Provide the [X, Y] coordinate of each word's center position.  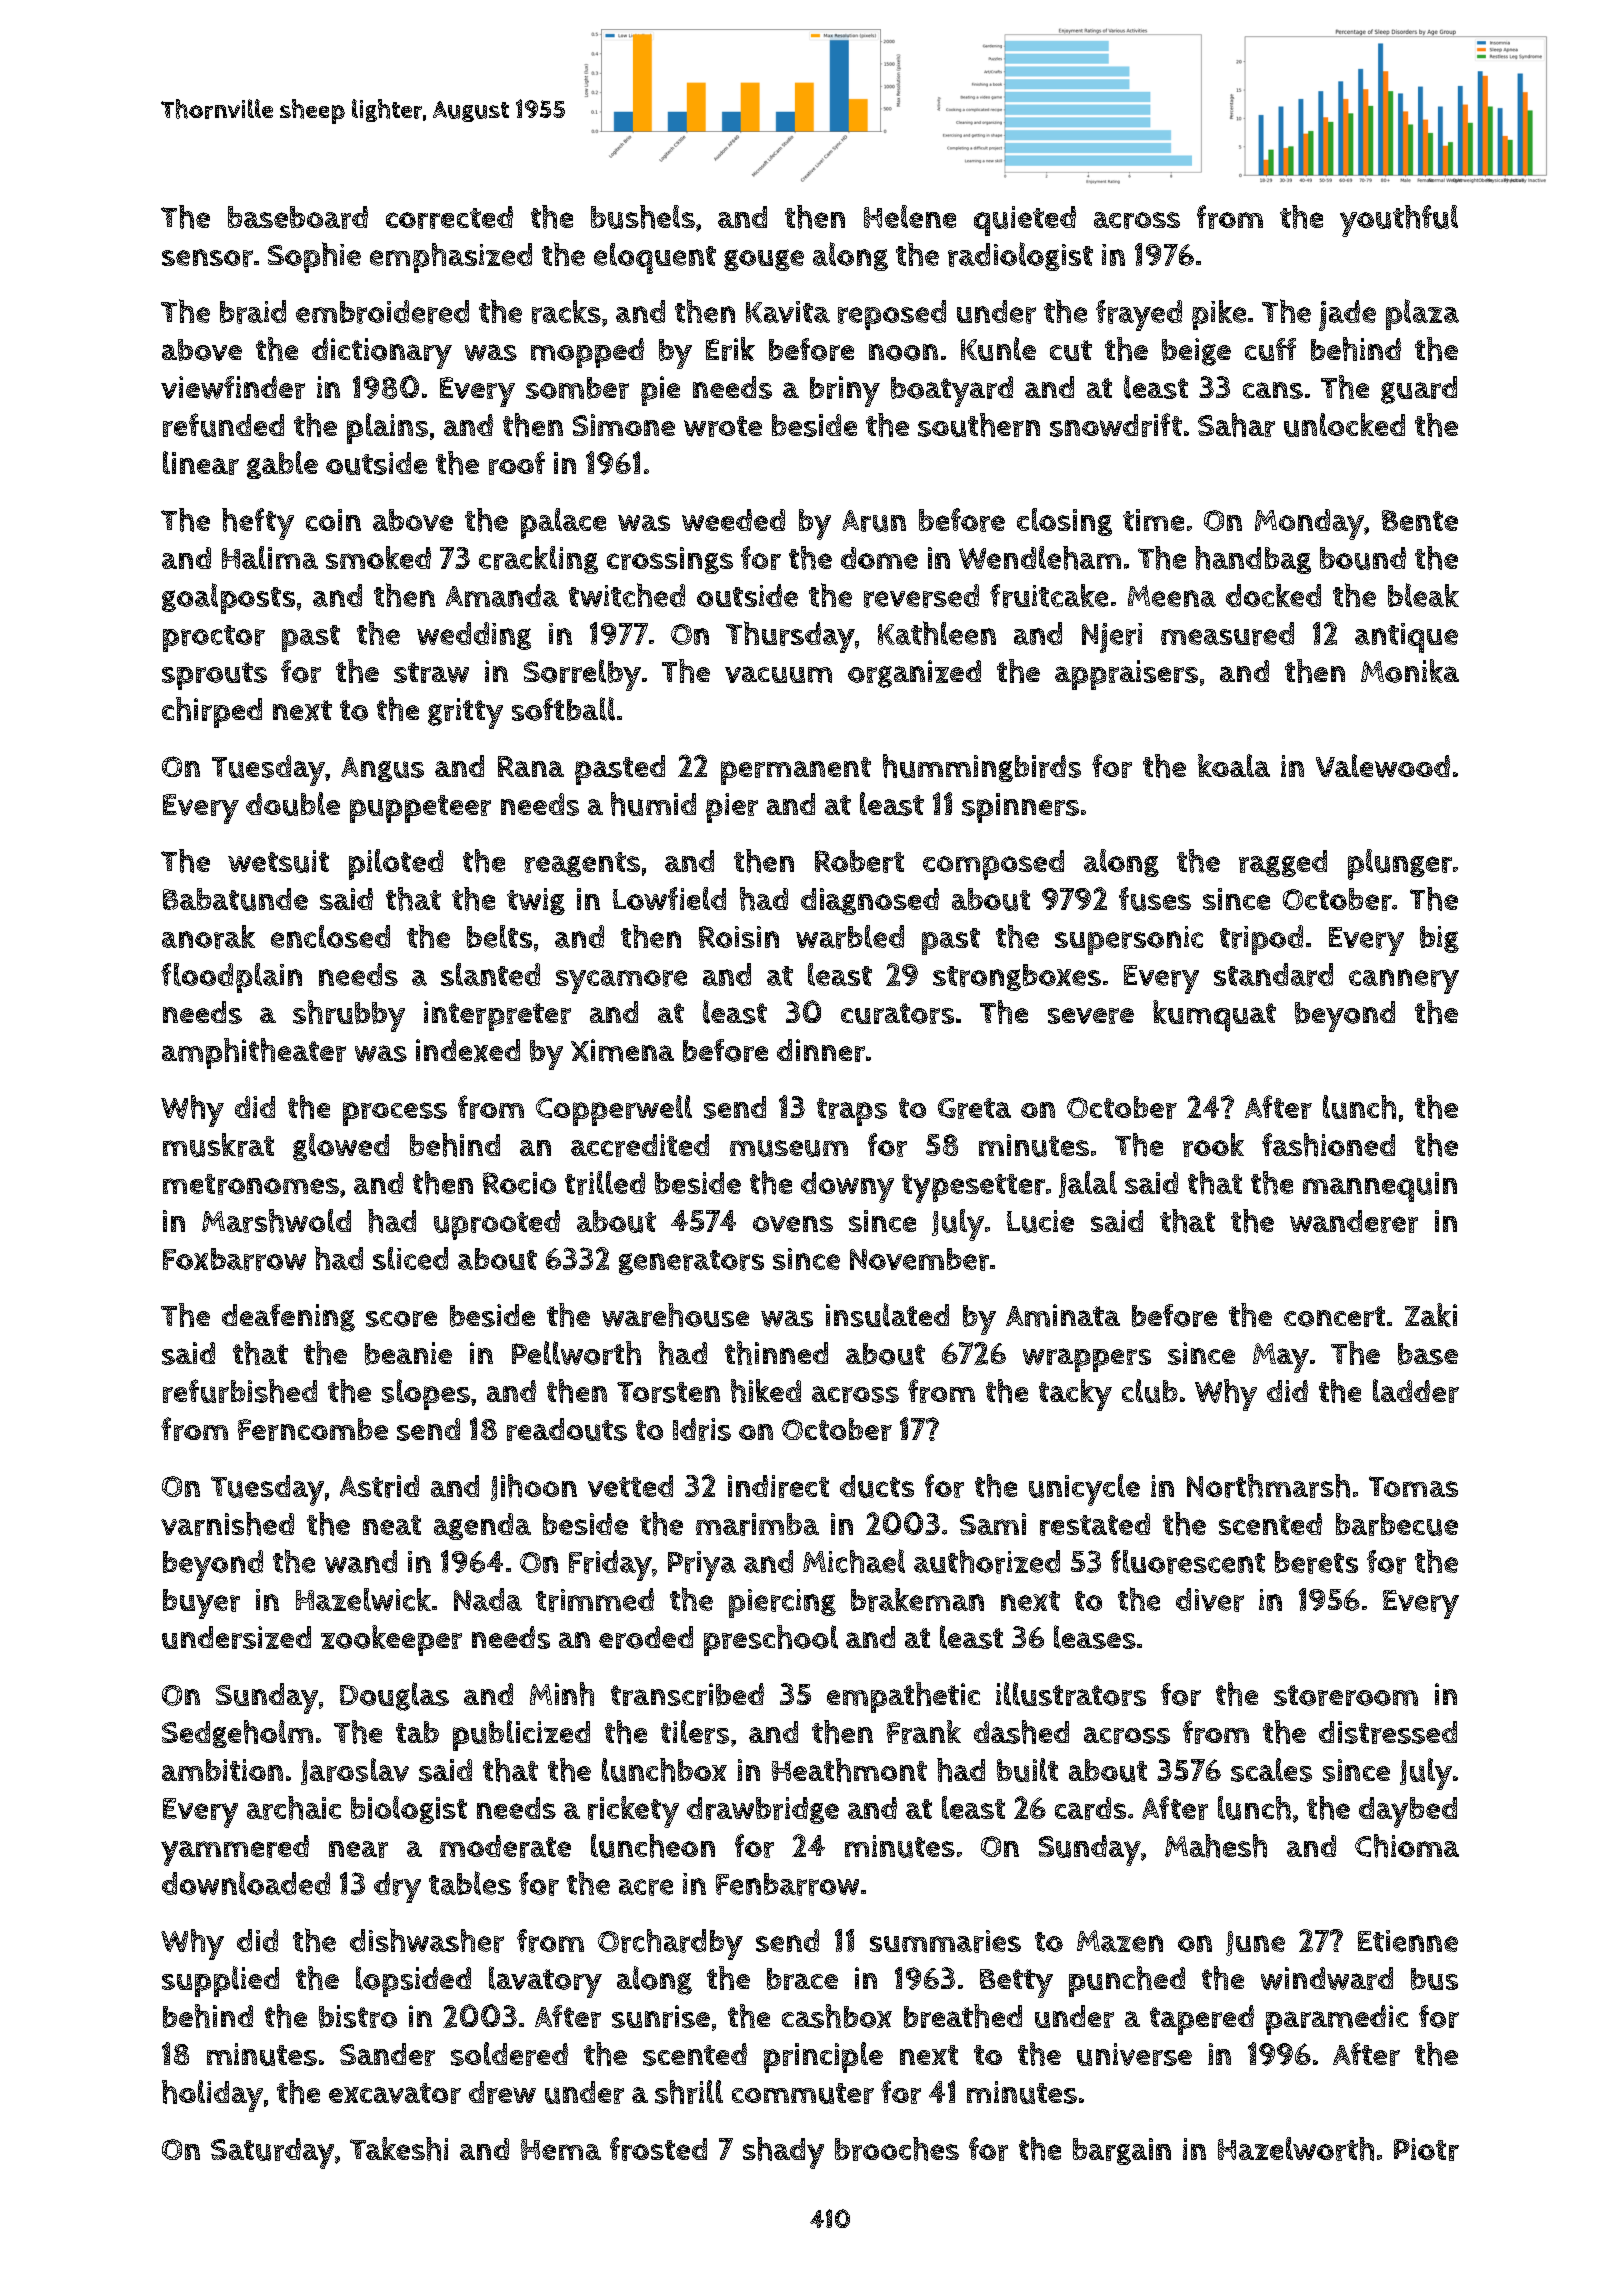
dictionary [382, 353]
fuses [1155, 899]
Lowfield [669, 898]
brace [802, 1979]
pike [1219, 315]
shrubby [349, 1016]
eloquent [655, 258]
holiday [212, 2096]
